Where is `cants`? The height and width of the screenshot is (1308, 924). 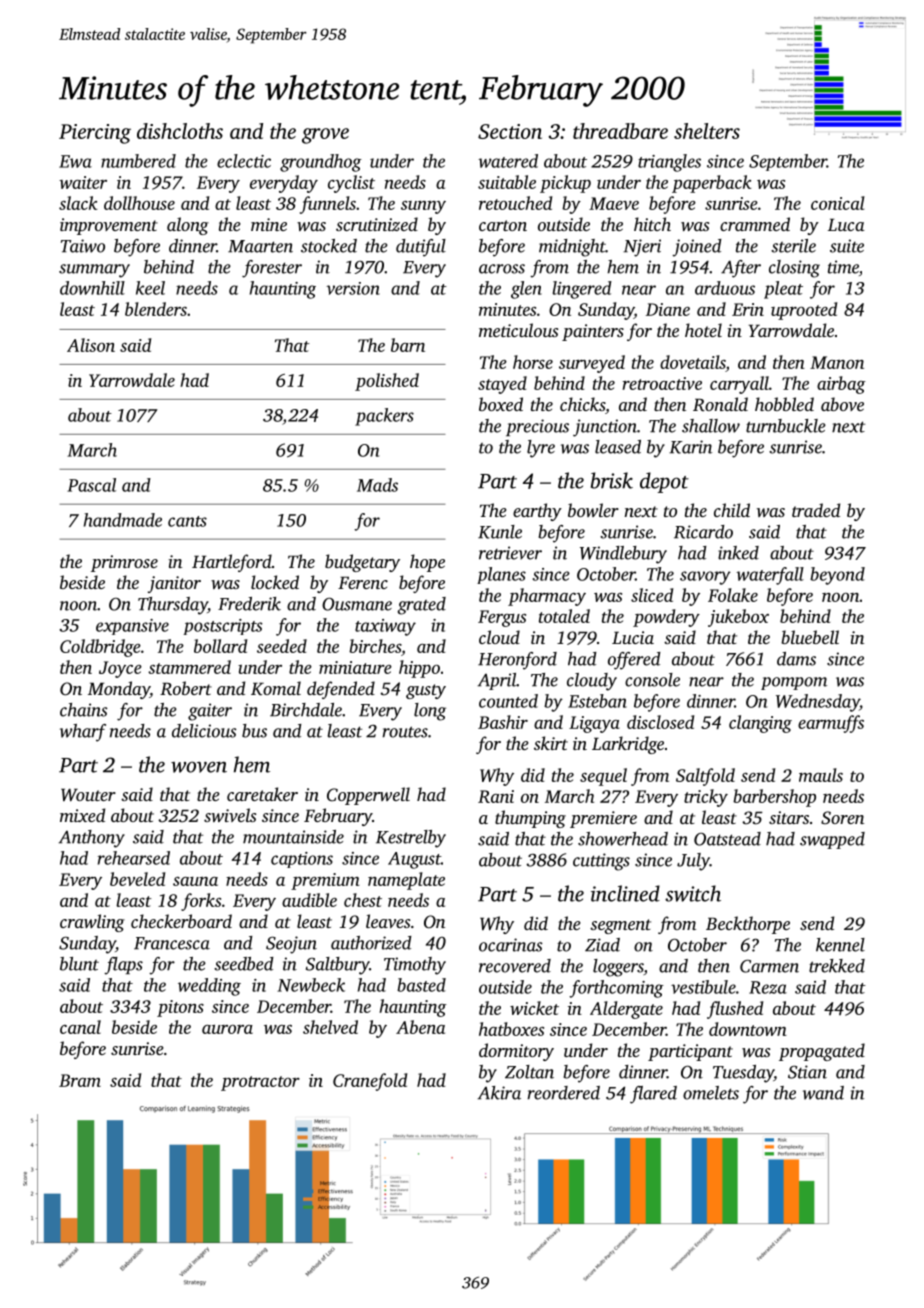 cants is located at coordinates (187, 521).
